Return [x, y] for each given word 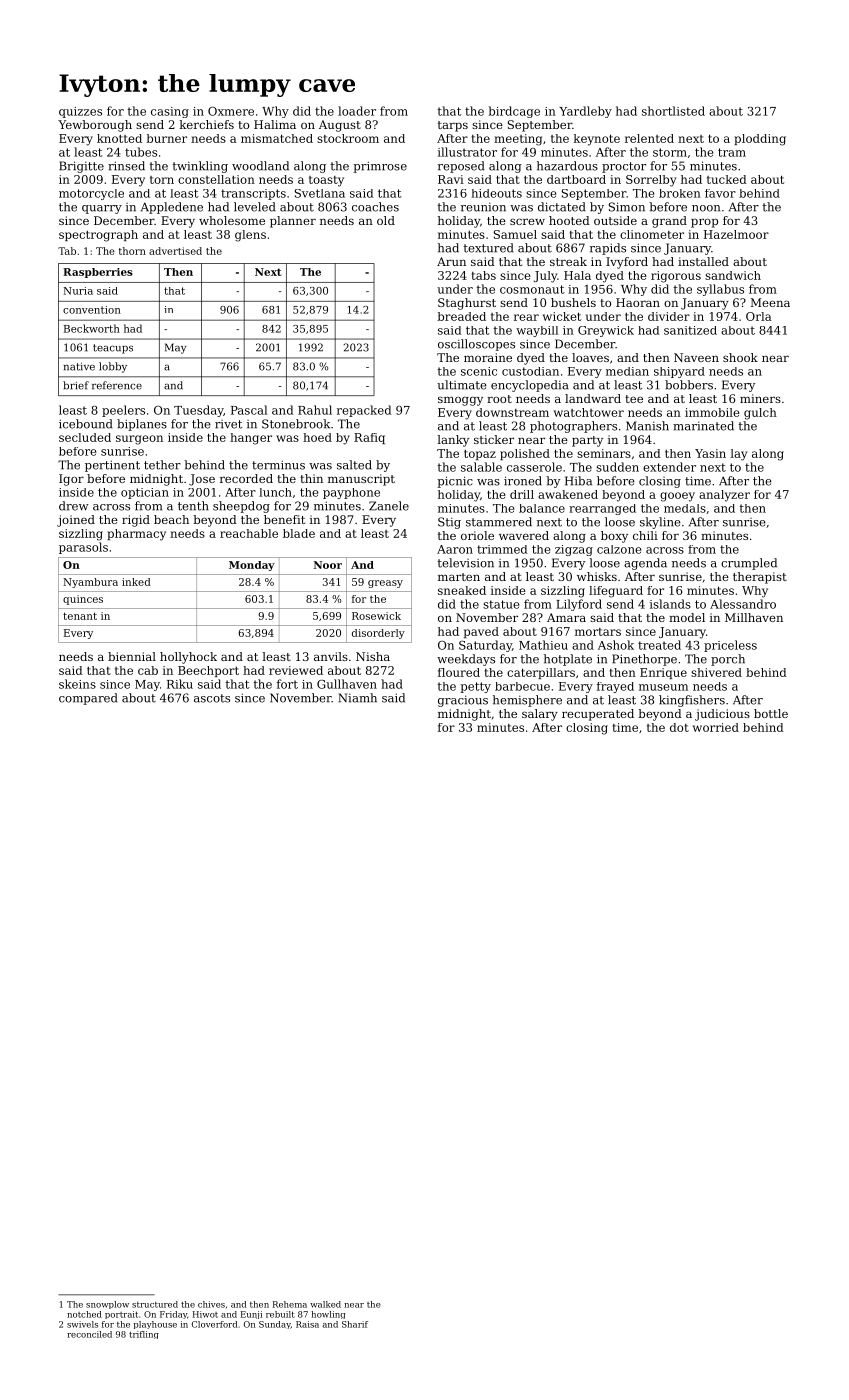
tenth [193, 506]
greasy [385, 584]
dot [679, 727]
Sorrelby [651, 181]
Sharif [355, 1324]
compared [88, 699]
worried [716, 727]
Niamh [358, 698]
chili [645, 535]
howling [328, 1315]
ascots [212, 698]
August [340, 126]
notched [84, 1314]
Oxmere [231, 111]
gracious [463, 701]
